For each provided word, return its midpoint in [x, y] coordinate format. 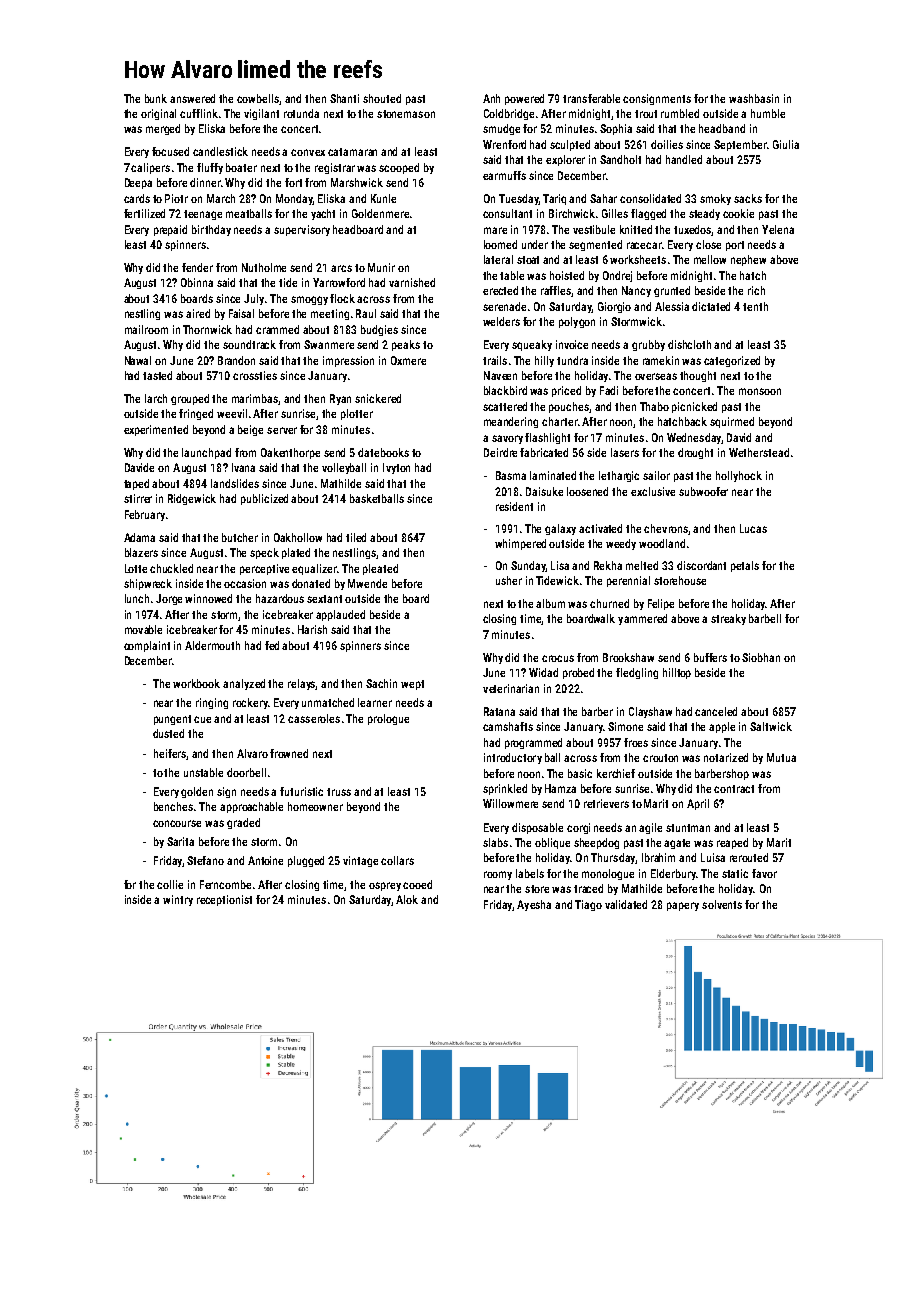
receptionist [224, 900]
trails [495, 360]
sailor [656, 475]
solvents [722, 904]
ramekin [661, 360]
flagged [648, 214]
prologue [388, 719]
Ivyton [396, 468]
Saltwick [771, 726]
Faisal [241, 313]
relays [302, 684]
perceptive [264, 569]
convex [308, 152]
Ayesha [534, 905]
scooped [399, 168]
